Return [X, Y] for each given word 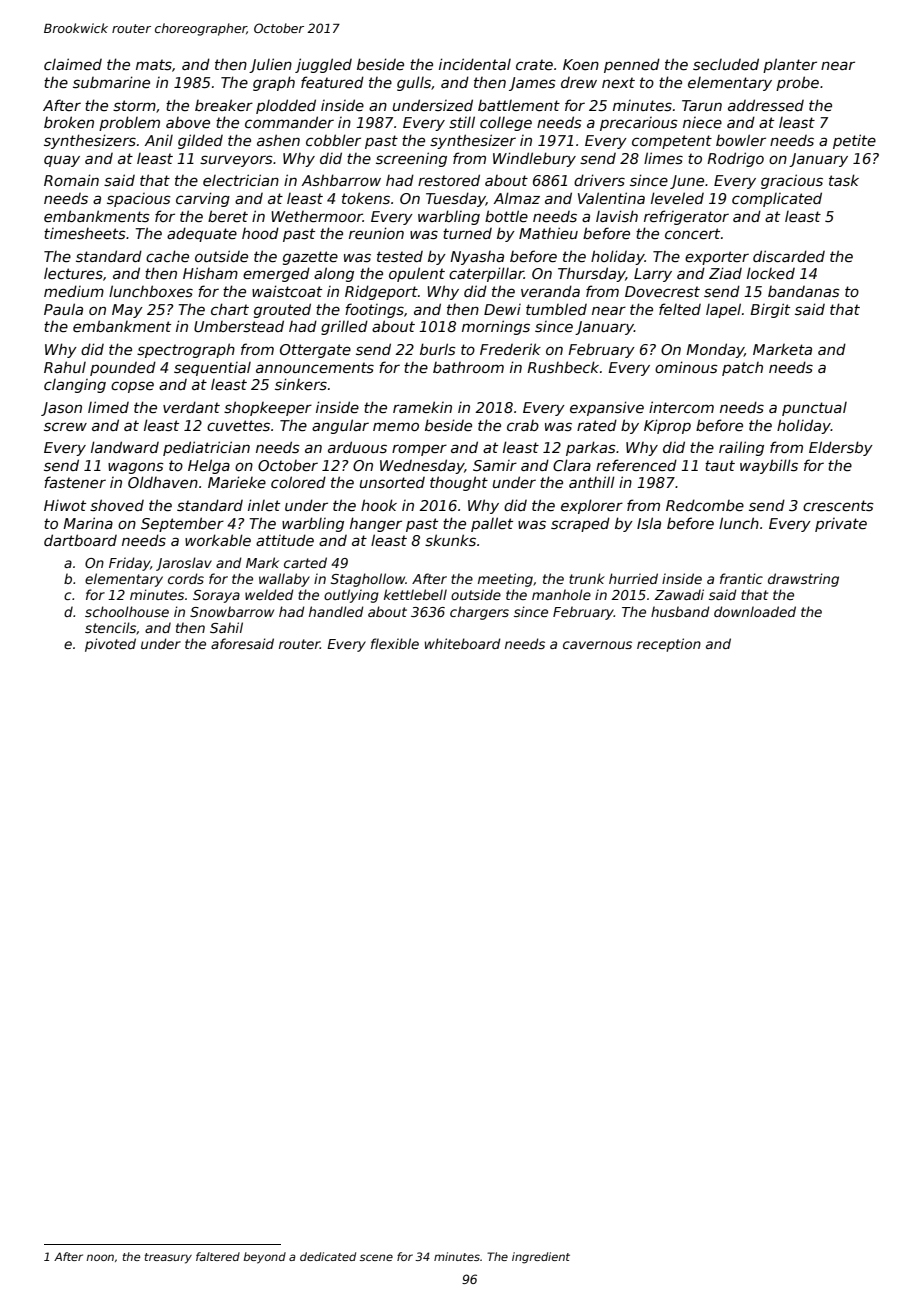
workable [218, 540]
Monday [715, 350]
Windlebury [534, 159]
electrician [241, 180]
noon [100, 1257]
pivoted [110, 645]
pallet [492, 524]
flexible [395, 643]
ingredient [541, 1258]
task [844, 180]
